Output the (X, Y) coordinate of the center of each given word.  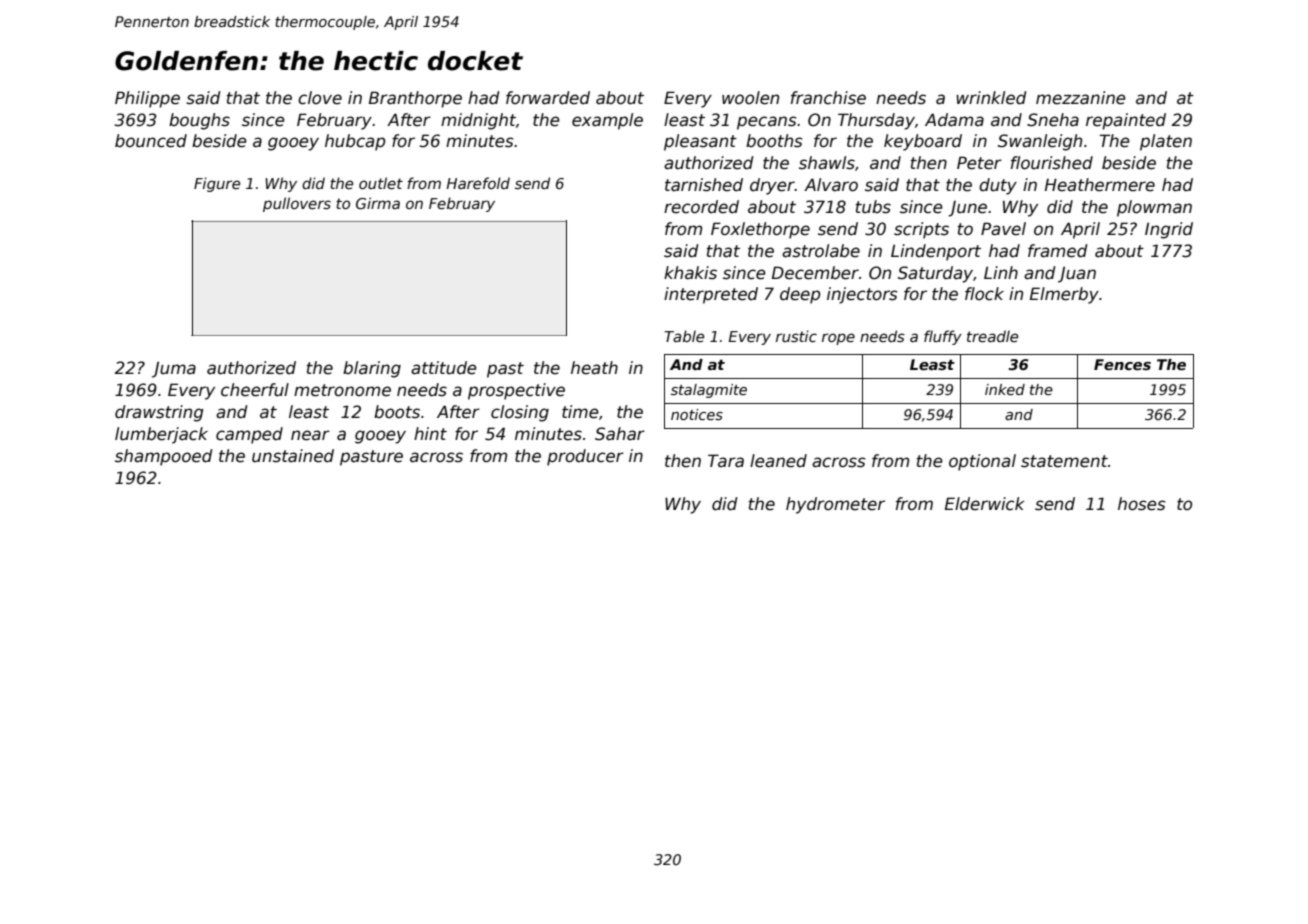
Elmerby (1064, 295)
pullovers (297, 204)
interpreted (711, 295)
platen (1166, 142)
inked (1005, 389)
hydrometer (835, 505)
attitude (444, 368)
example (607, 121)
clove (320, 98)
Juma (174, 369)
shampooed (164, 457)
